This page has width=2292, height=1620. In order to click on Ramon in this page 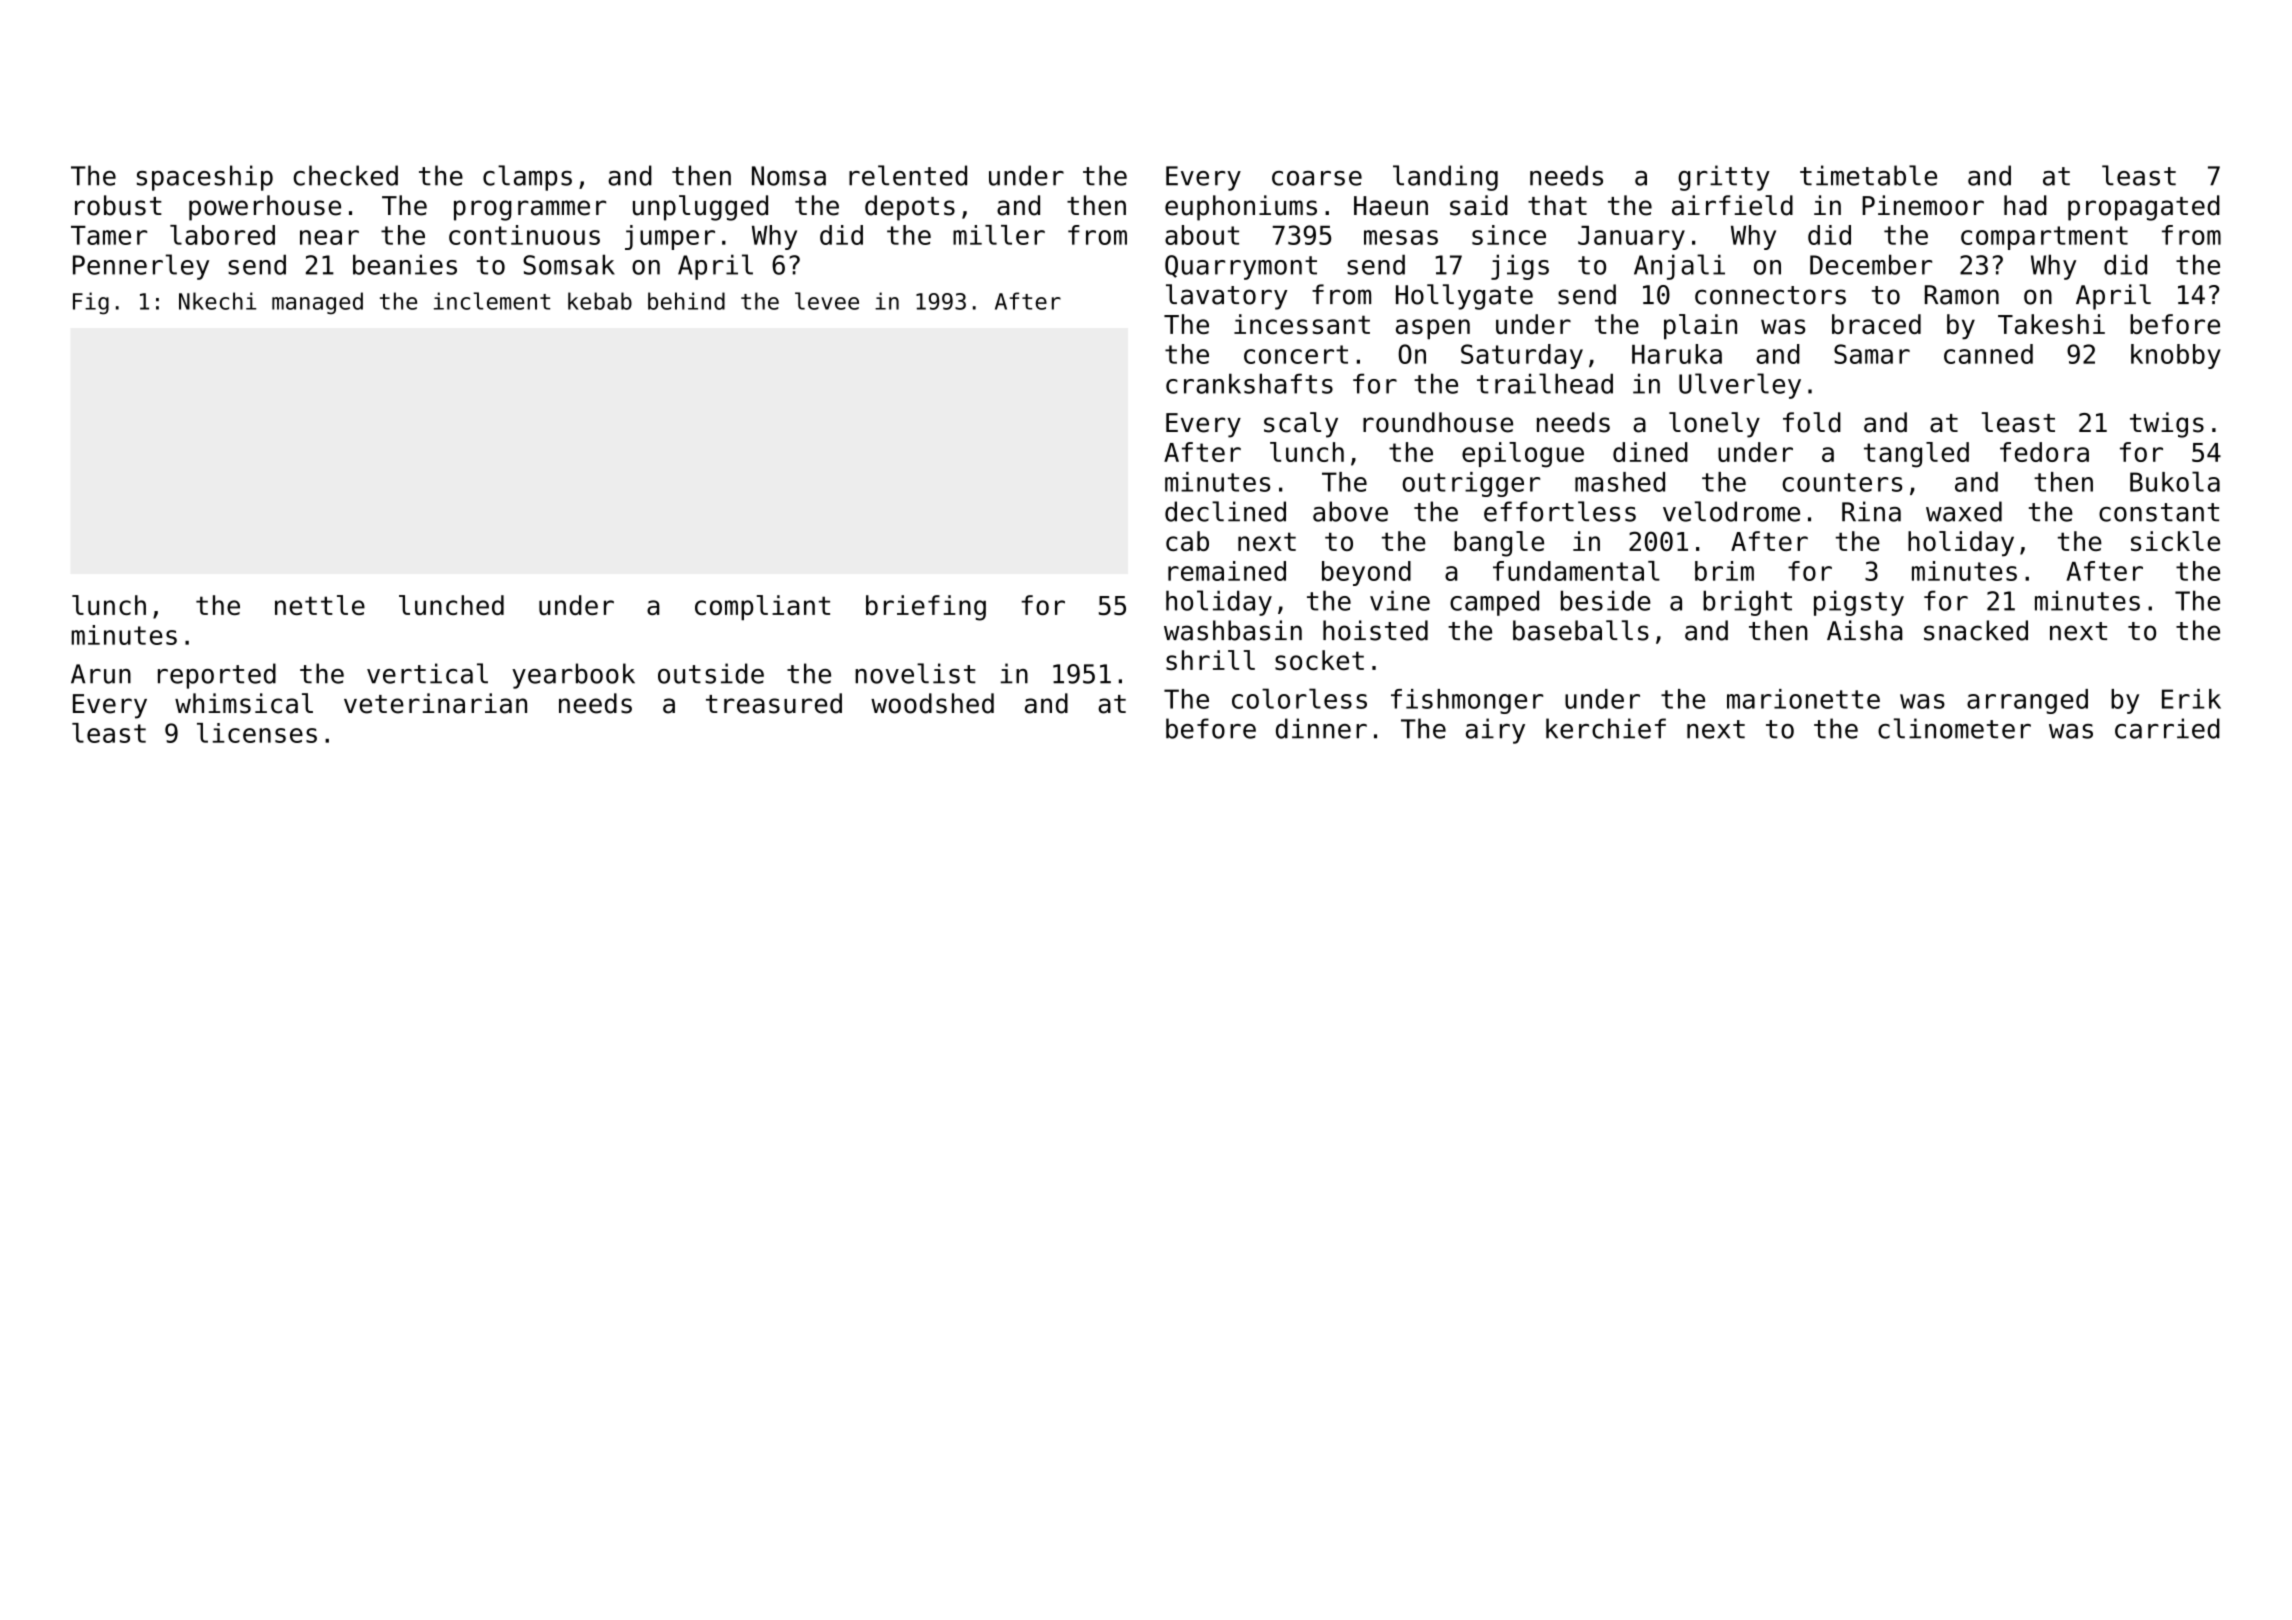, I will do `click(1962, 295)`.
